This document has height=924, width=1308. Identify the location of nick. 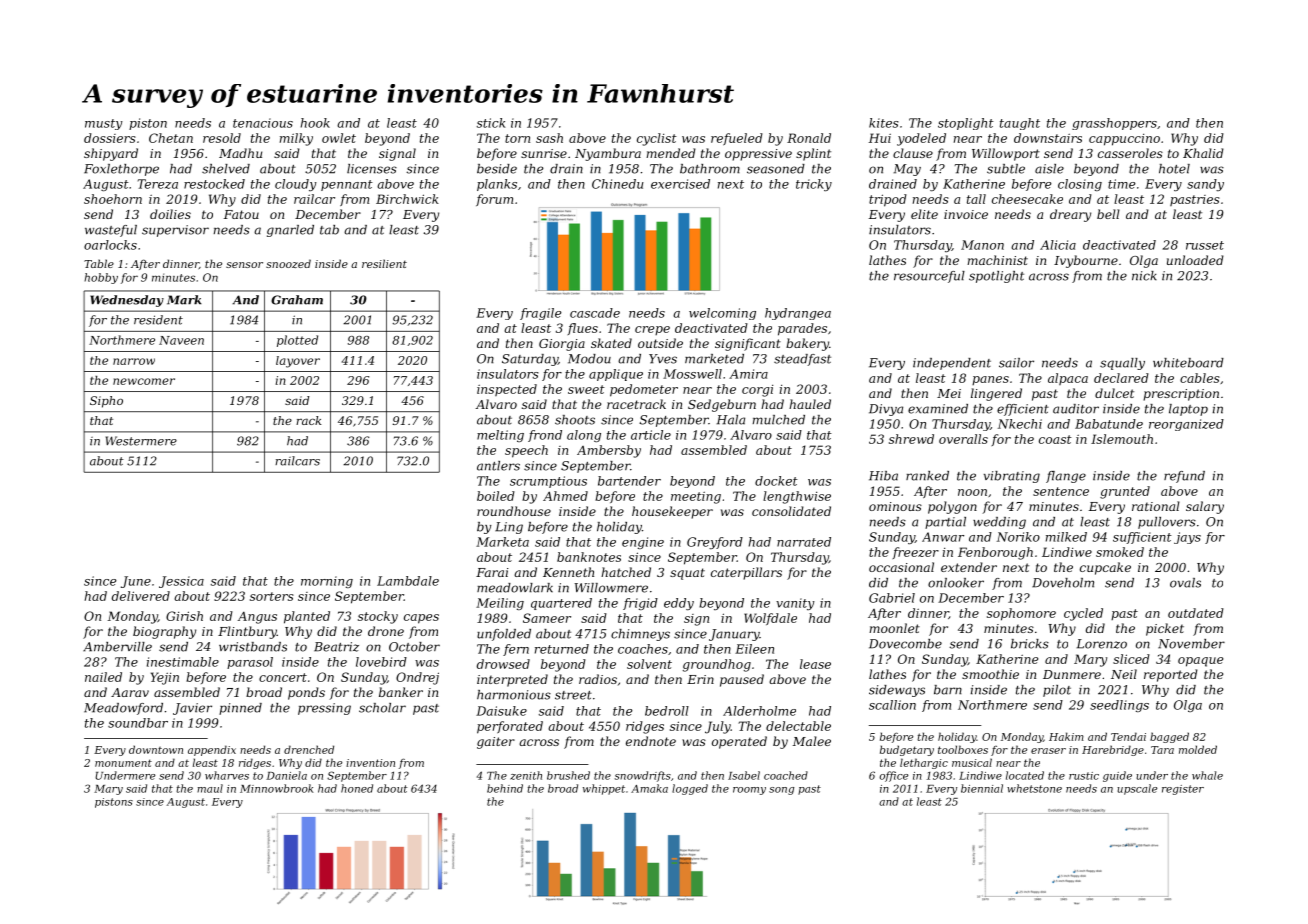
(1144, 276).
